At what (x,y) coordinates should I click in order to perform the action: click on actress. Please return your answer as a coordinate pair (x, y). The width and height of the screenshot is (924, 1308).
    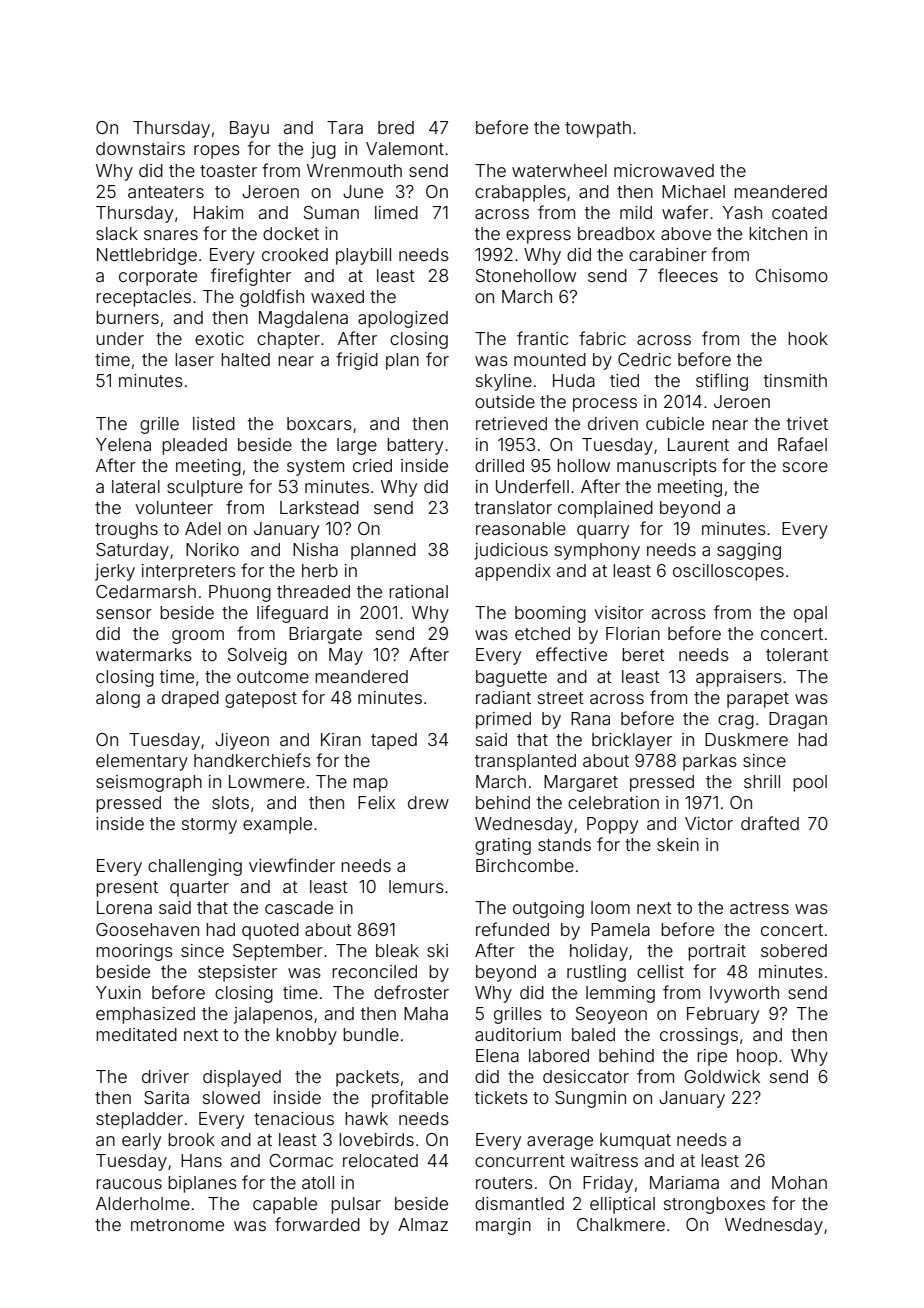
    Looking at the image, I should click on (759, 908).
